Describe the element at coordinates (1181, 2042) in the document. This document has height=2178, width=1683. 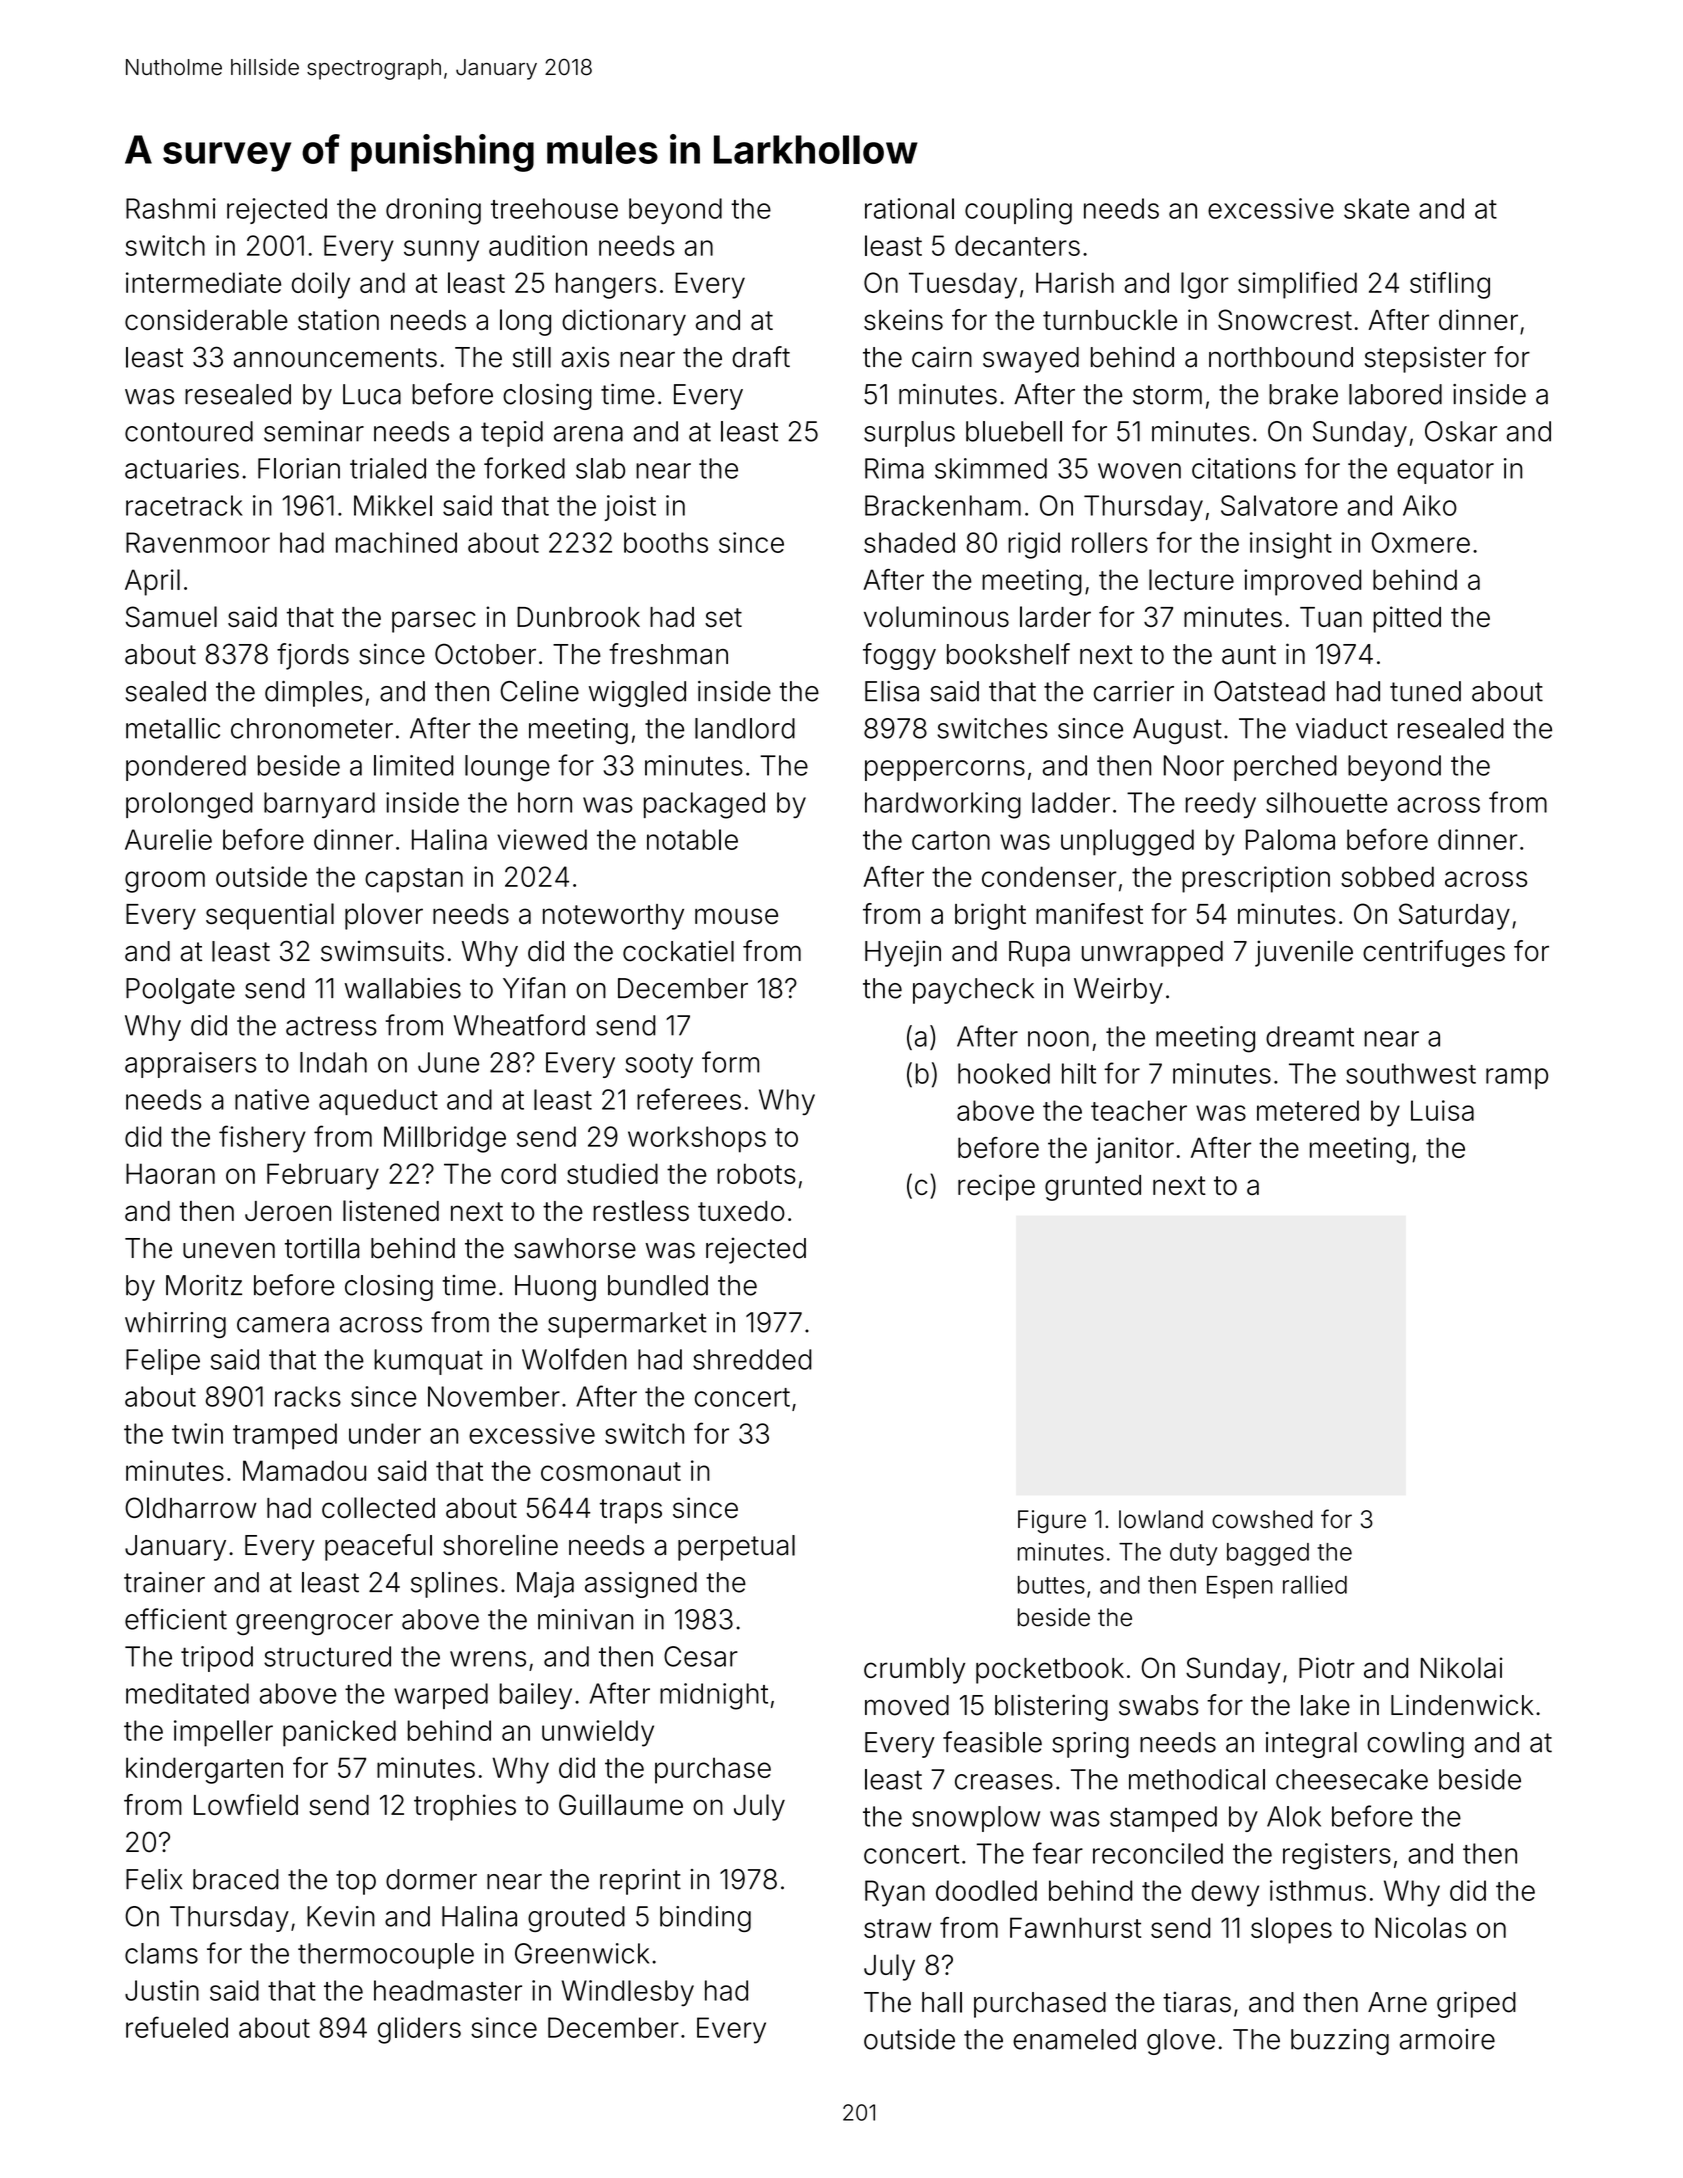
I see `glove` at that location.
